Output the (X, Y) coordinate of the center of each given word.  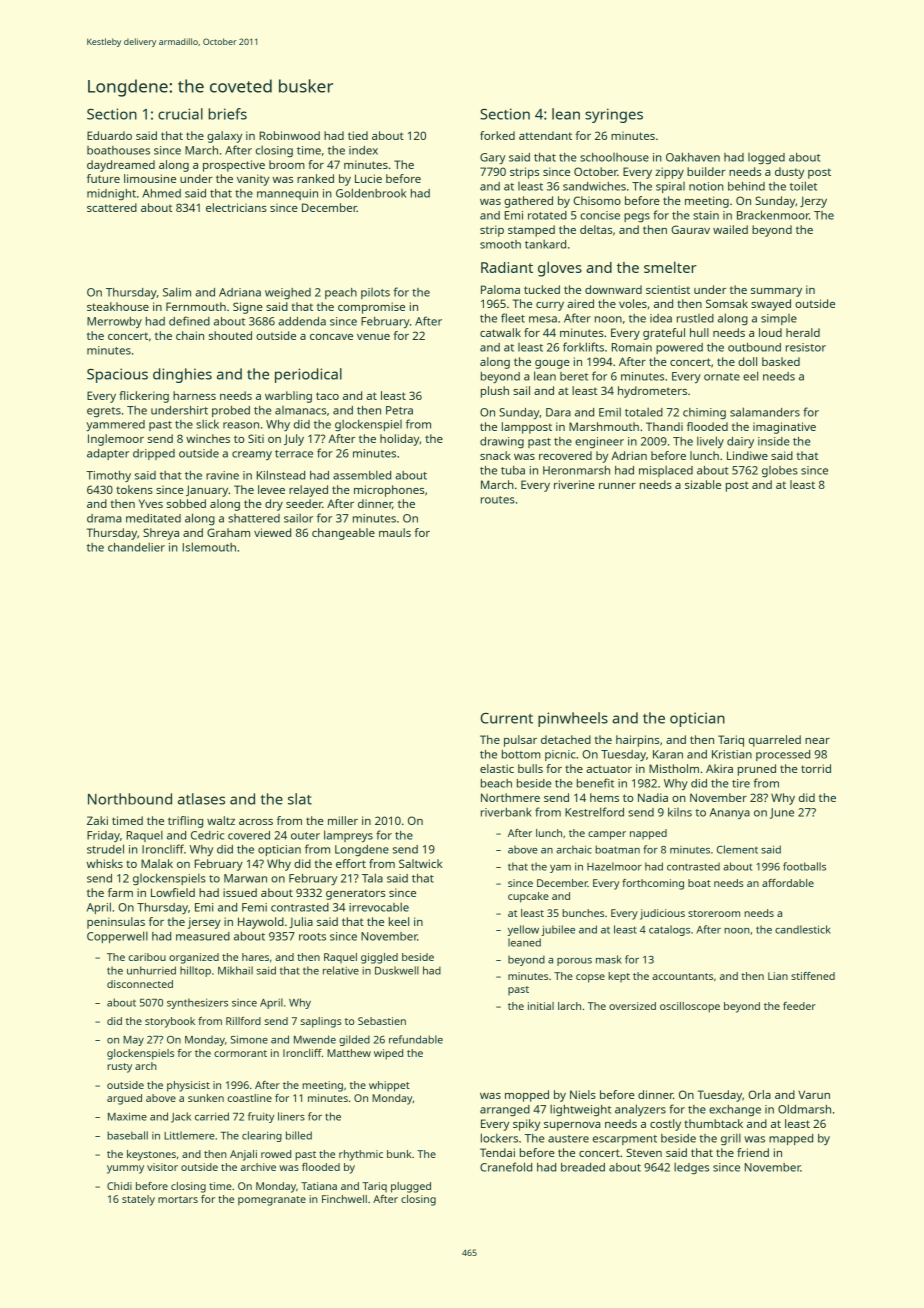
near (817, 741)
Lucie (368, 178)
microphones (389, 491)
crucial (180, 114)
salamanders (765, 412)
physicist (188, 1086)
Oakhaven (693, 157)
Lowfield (173, 892)
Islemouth (209, 547)
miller (343, 820)
